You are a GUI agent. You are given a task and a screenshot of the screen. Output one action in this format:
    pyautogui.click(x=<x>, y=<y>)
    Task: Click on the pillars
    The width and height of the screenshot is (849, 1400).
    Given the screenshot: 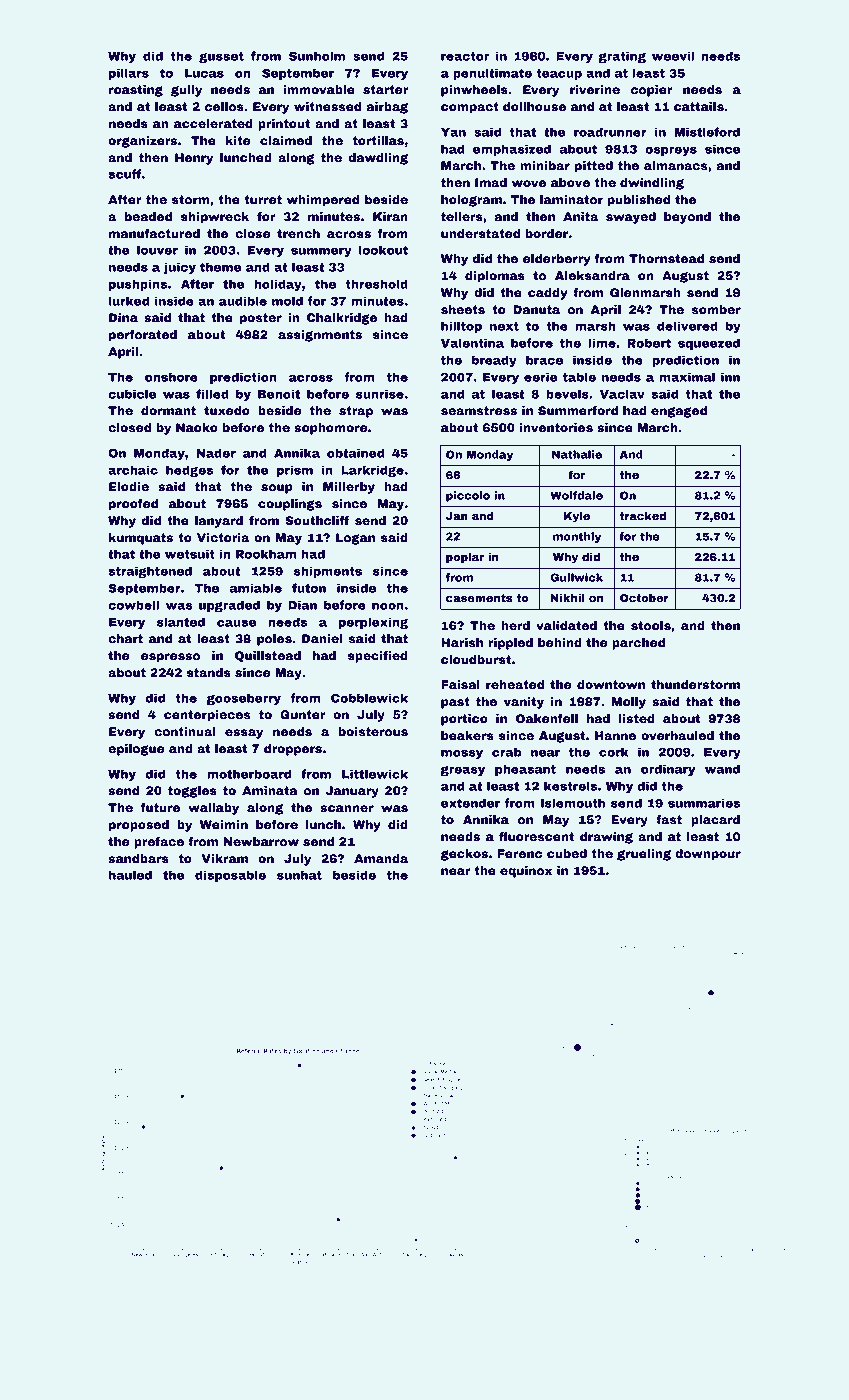 What is the action you would take?
    pyautogui.click(x=129, y=74)
